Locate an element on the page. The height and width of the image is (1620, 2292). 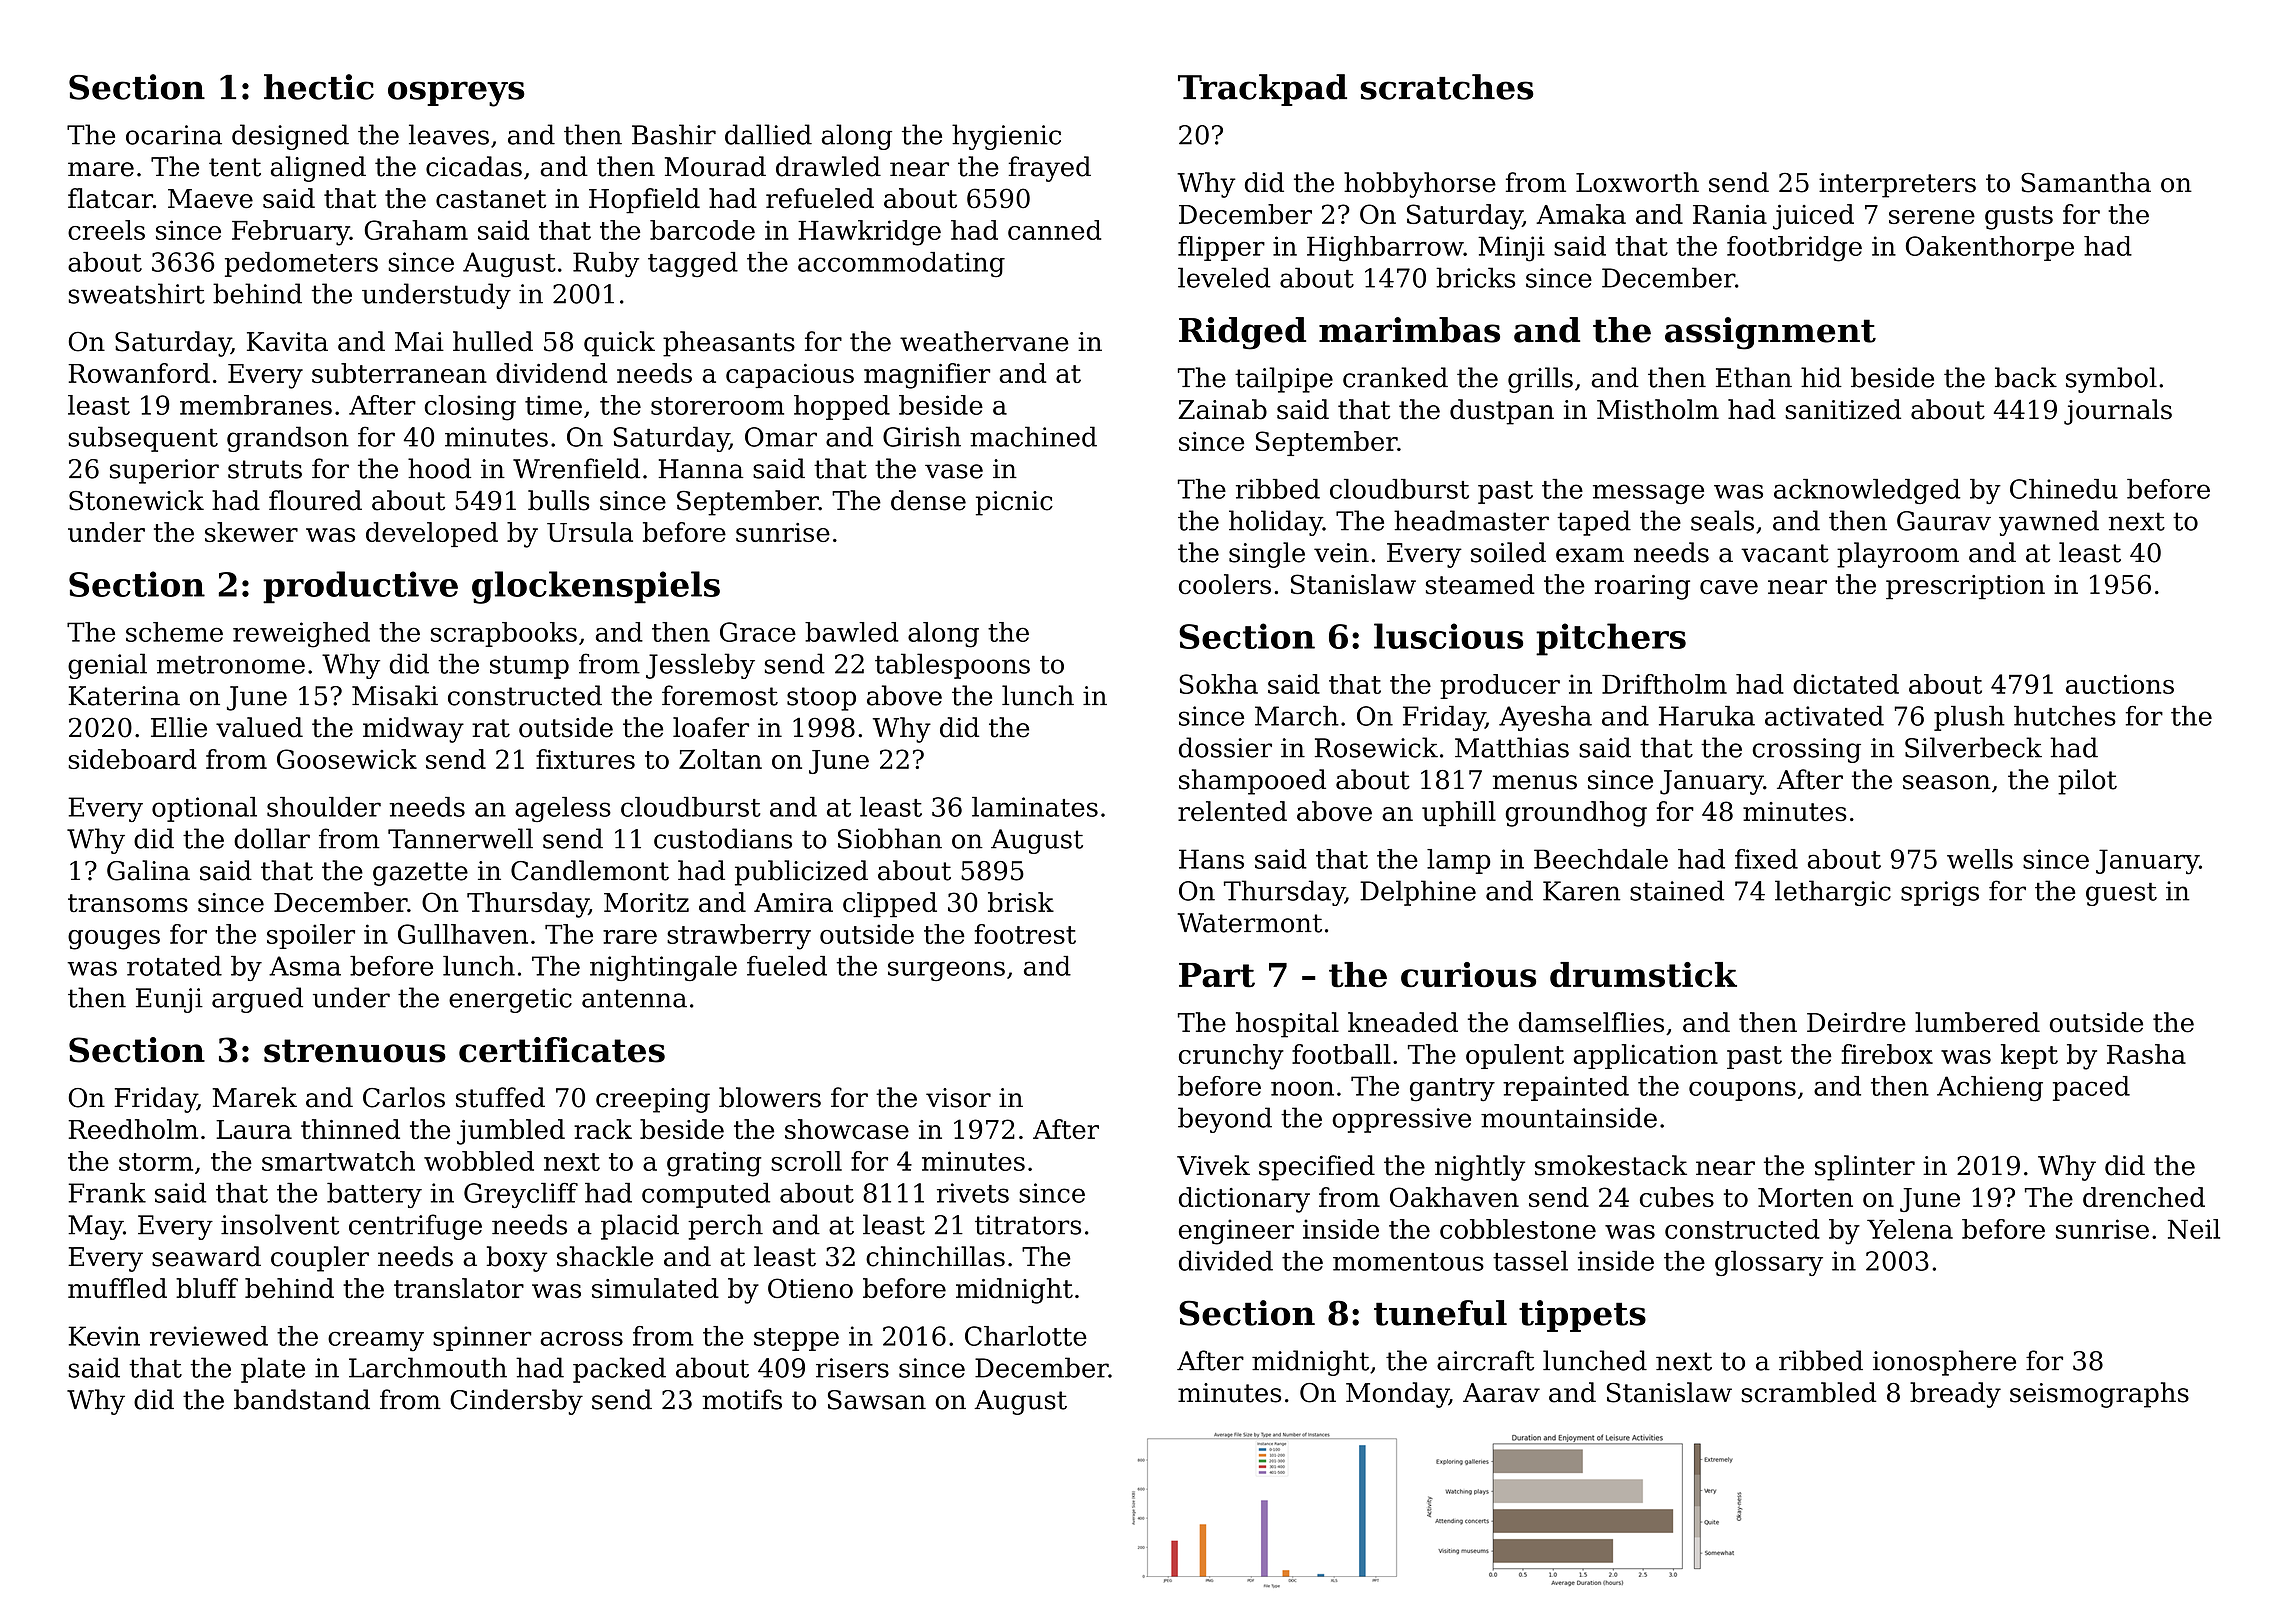
leveled is located at coordinates (1224, 277).
